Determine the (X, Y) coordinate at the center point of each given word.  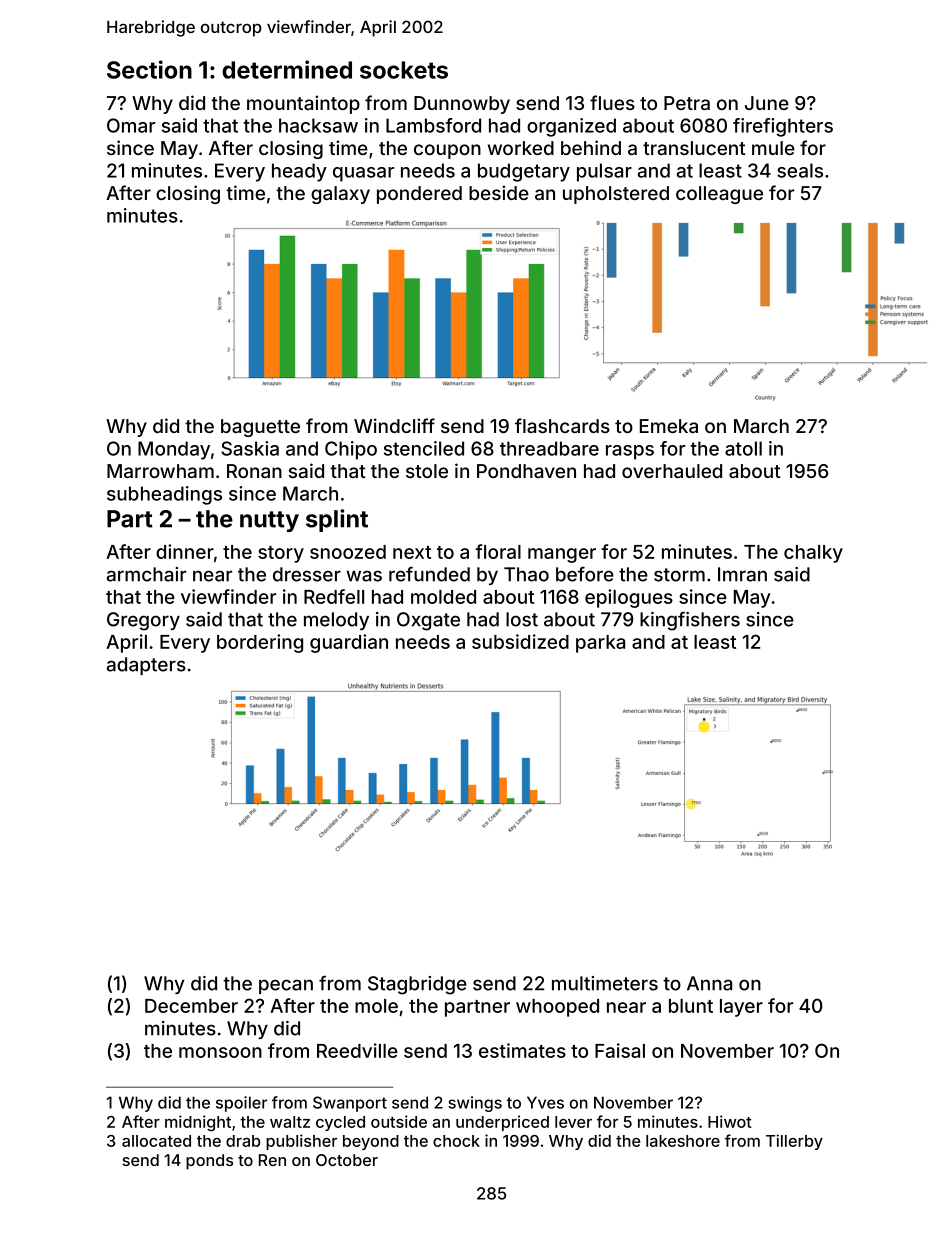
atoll (743, 448)
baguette (260, 428)
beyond (371, 1142)
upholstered (616, 195)
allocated (156, 1141)
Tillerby (794, 1142)
